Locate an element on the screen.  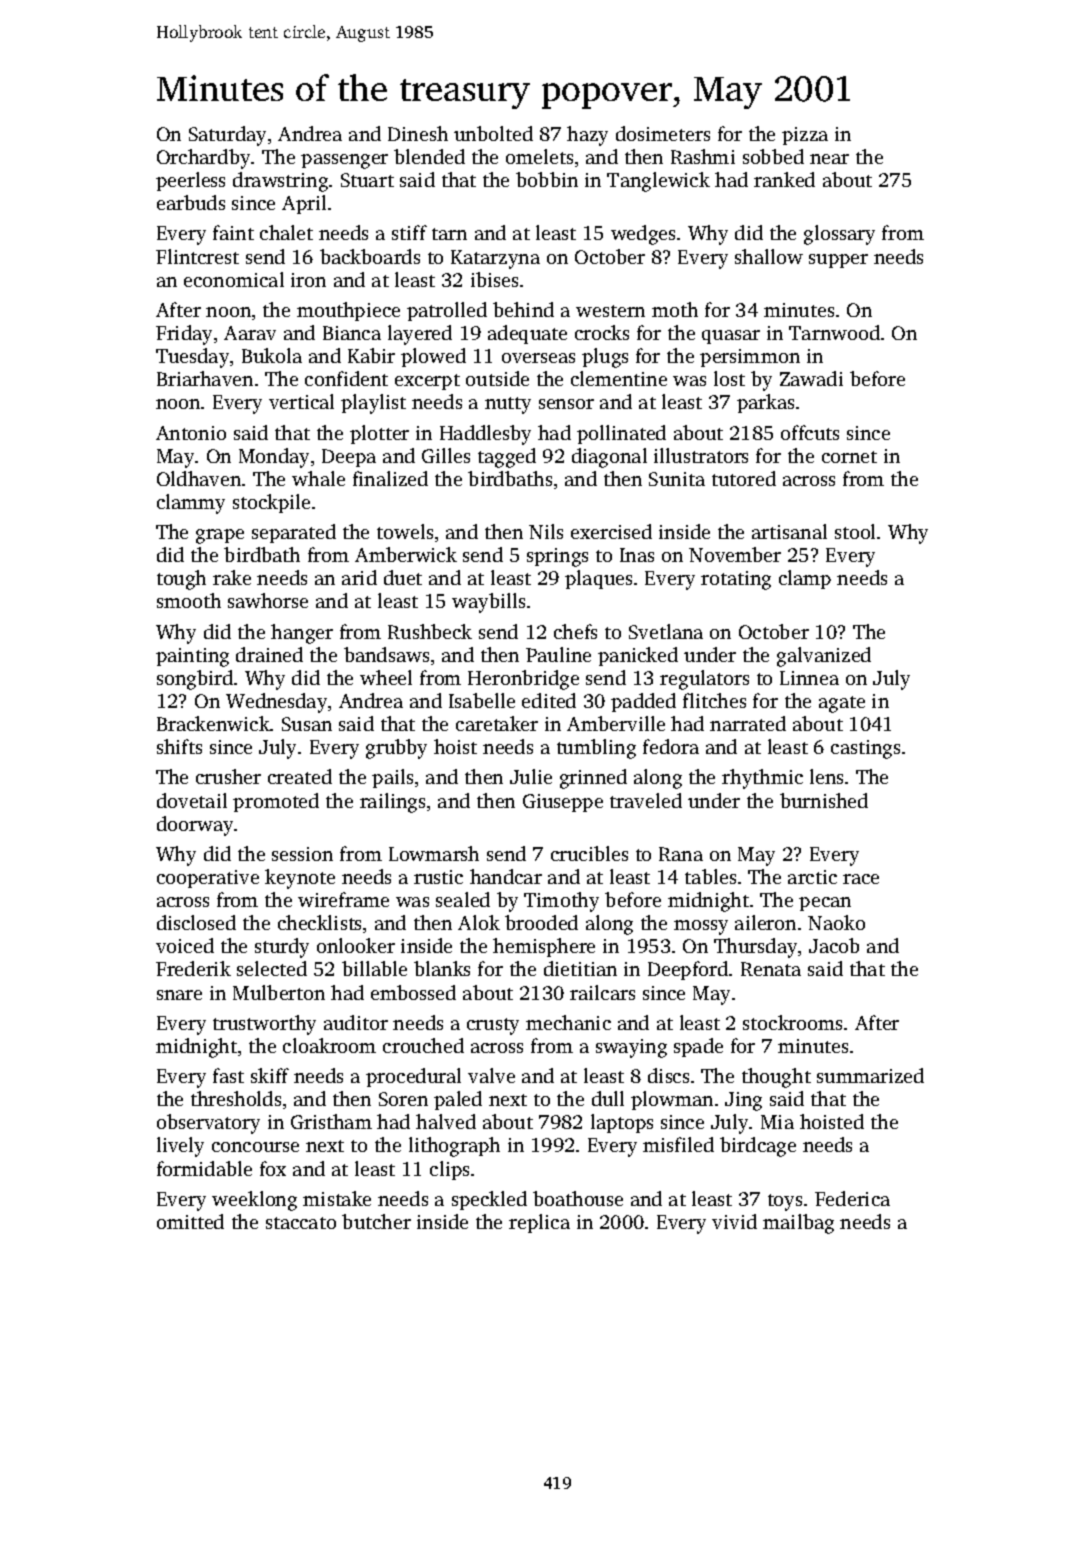
unbolted is located at coordinates (493, 133).
